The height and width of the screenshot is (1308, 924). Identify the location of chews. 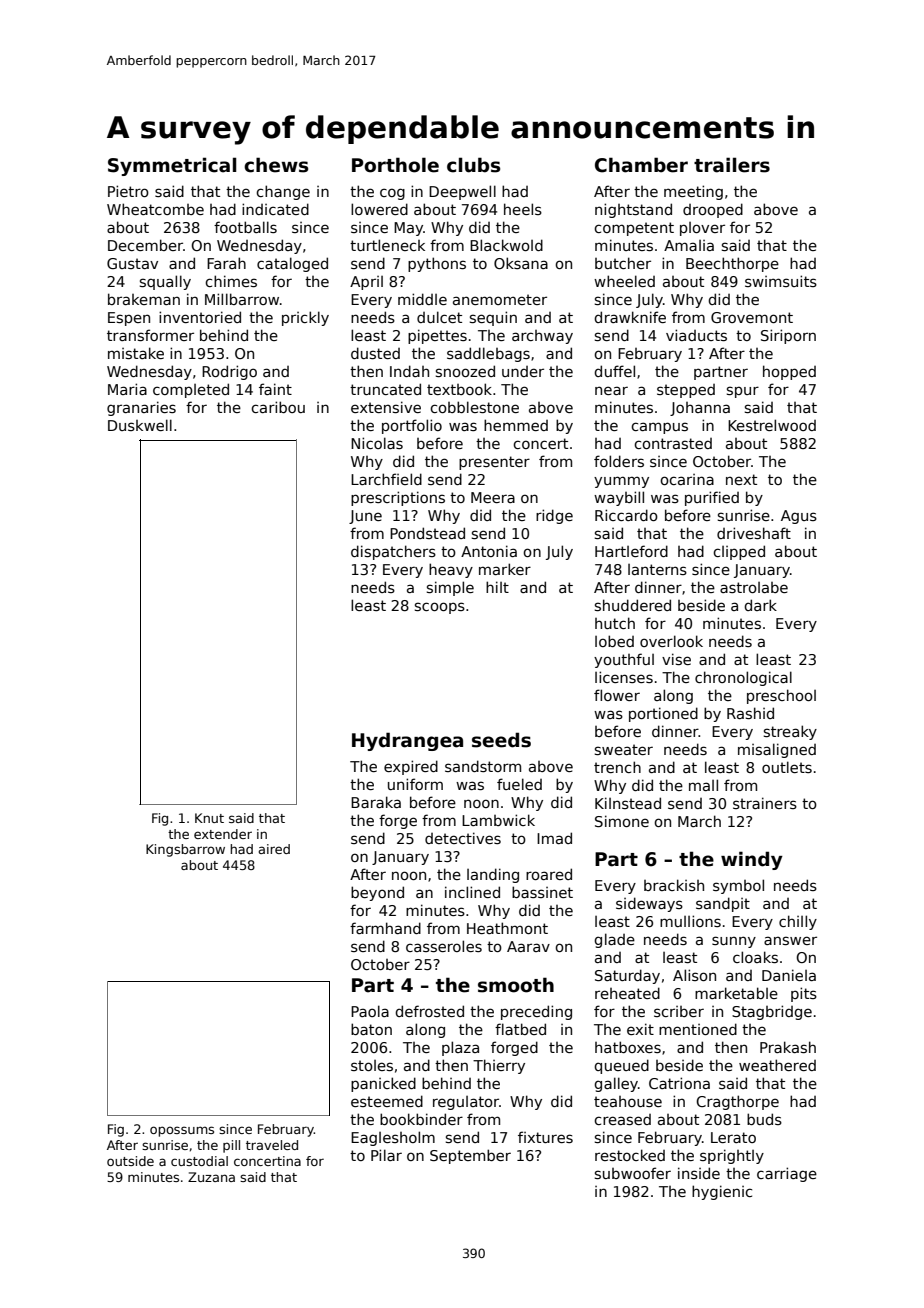
(276, 165).
